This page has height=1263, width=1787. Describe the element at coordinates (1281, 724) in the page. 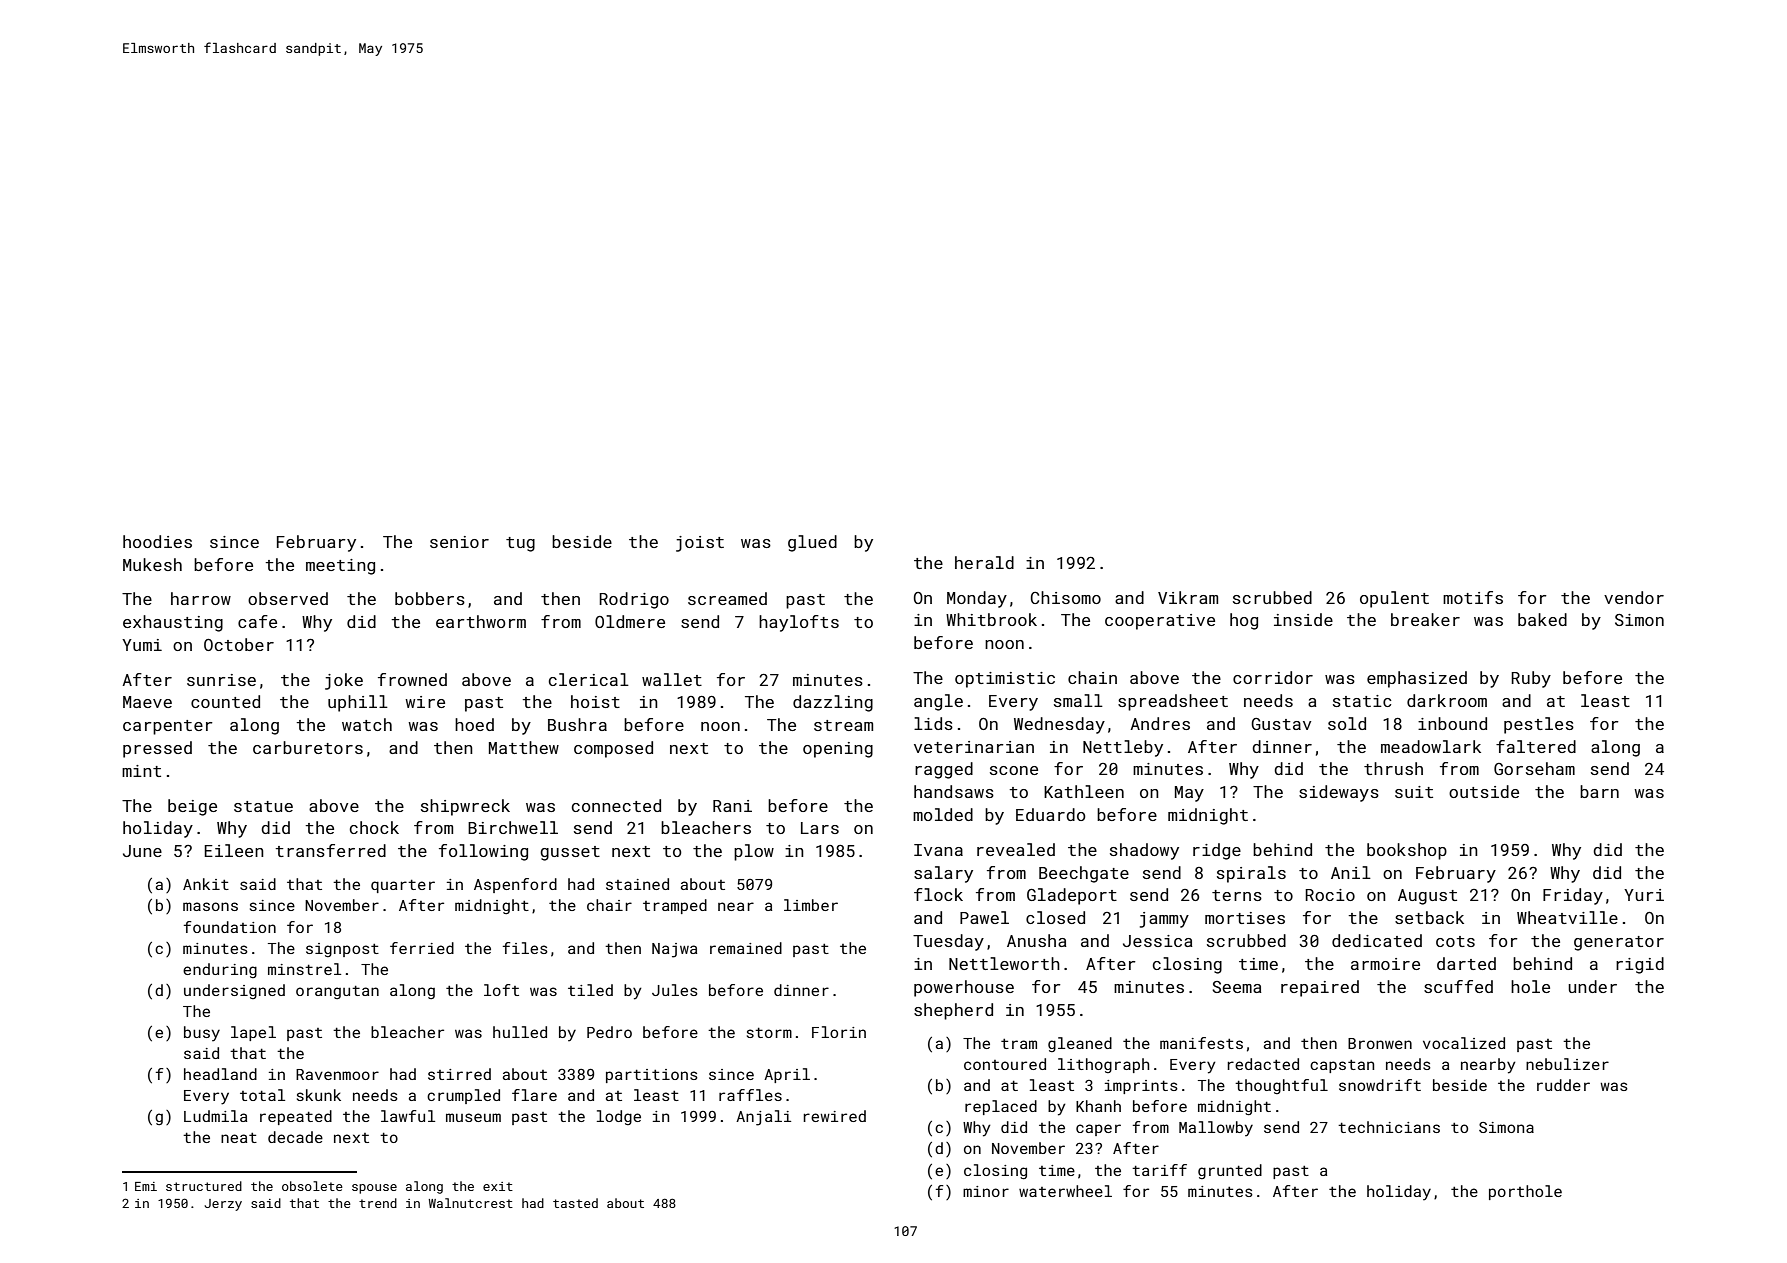

I see `Gustav` at that location.
